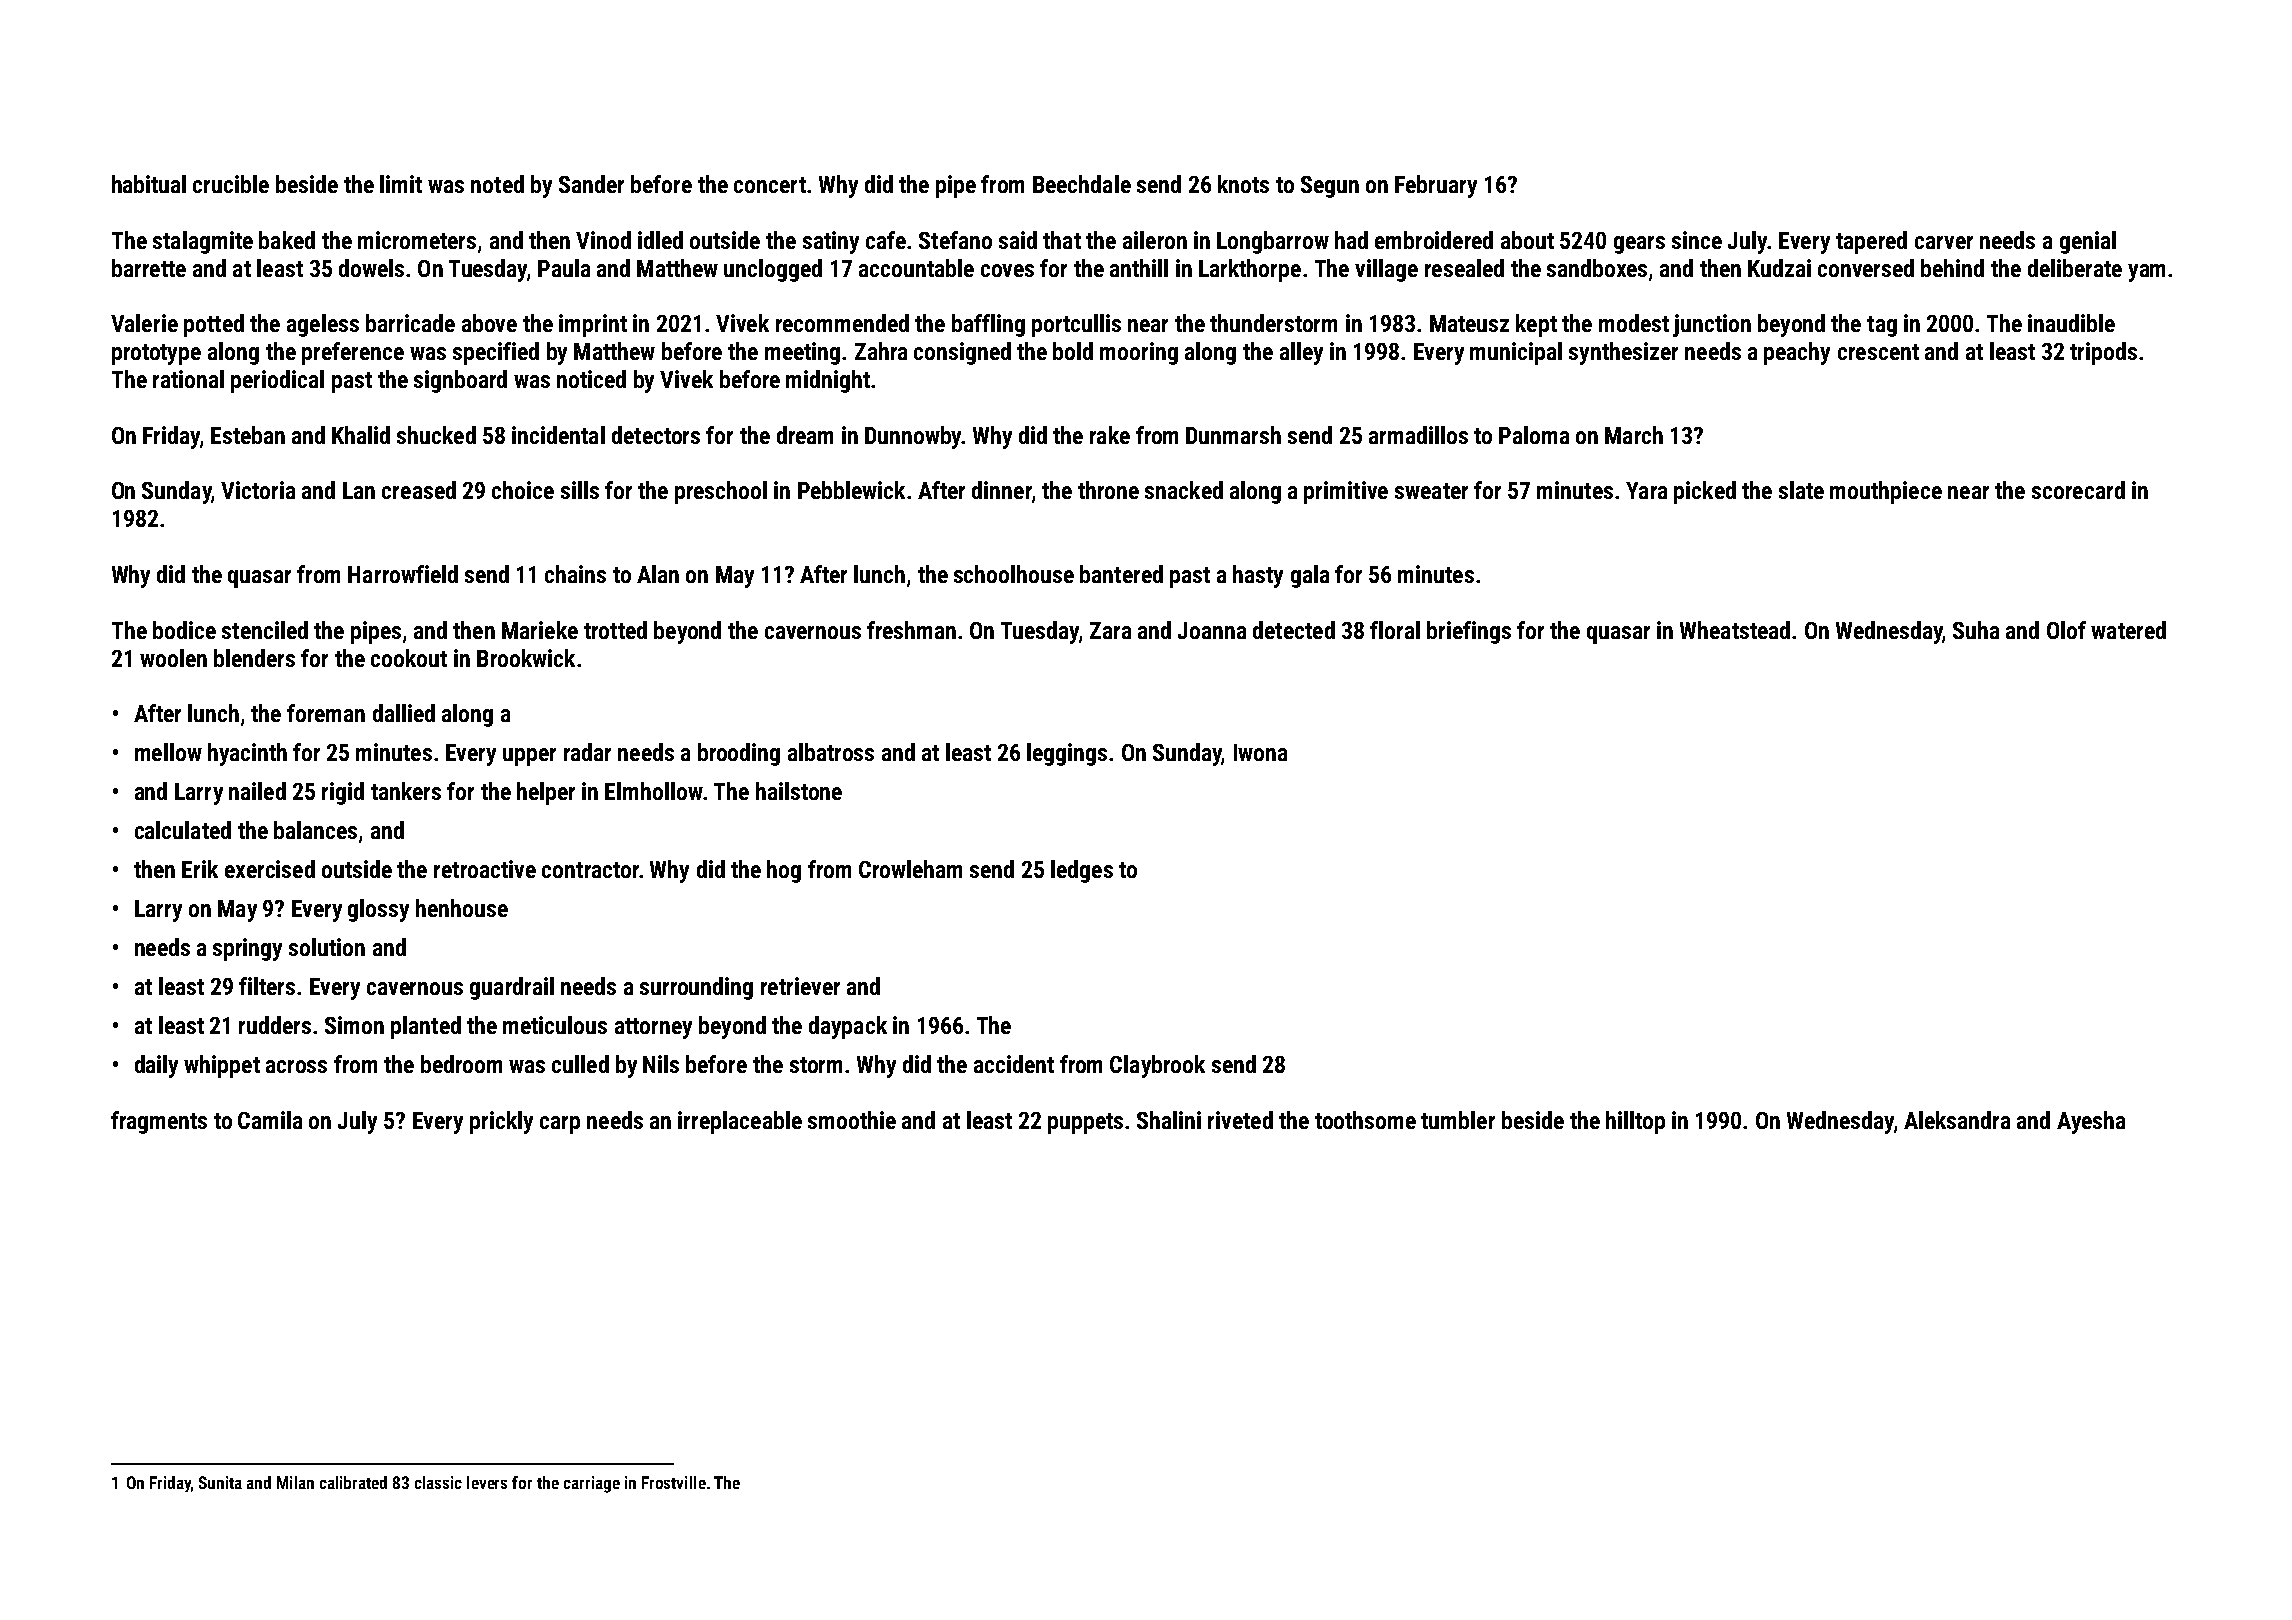 The height and width of the page is (1620, 2292). Describe the element at coordinates (1878, 352) in the page. I see `crescent` at that location.
